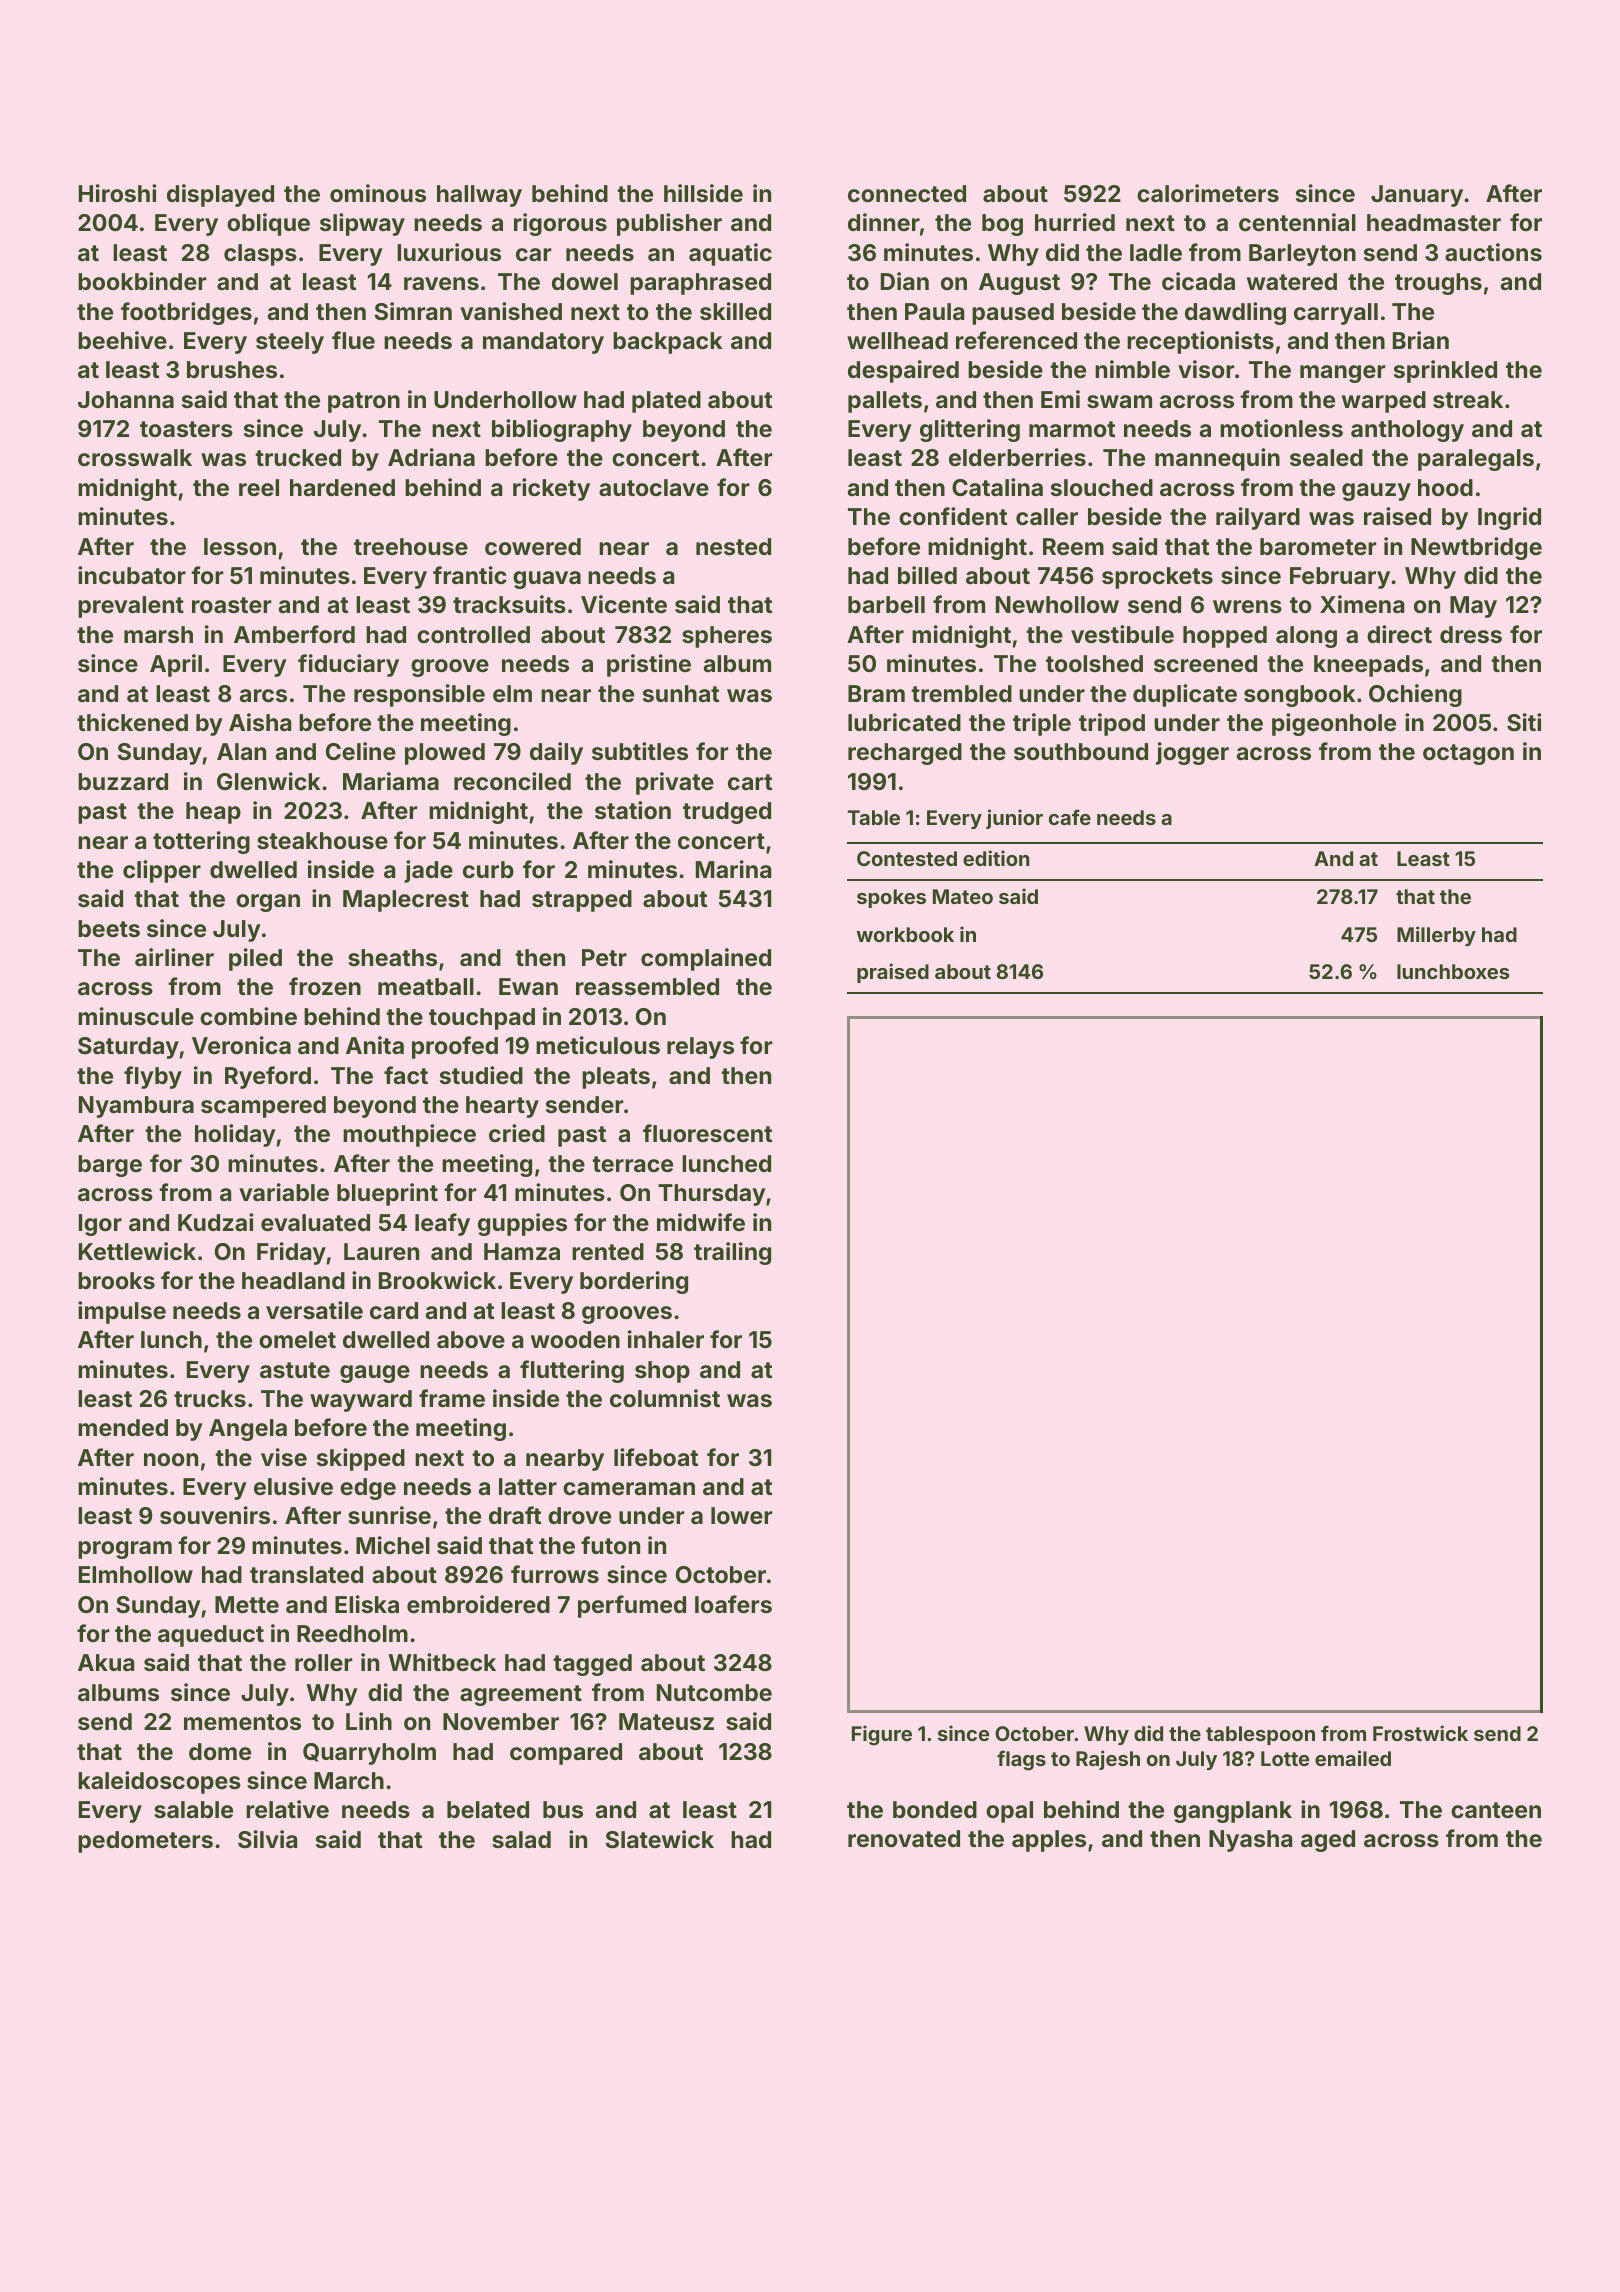 The height and width of the screenshot is (2292, 1620). What do you see at coordinates (268, 224) in the screenshot?
I see `oblique` at bounding box center [268, 224].
